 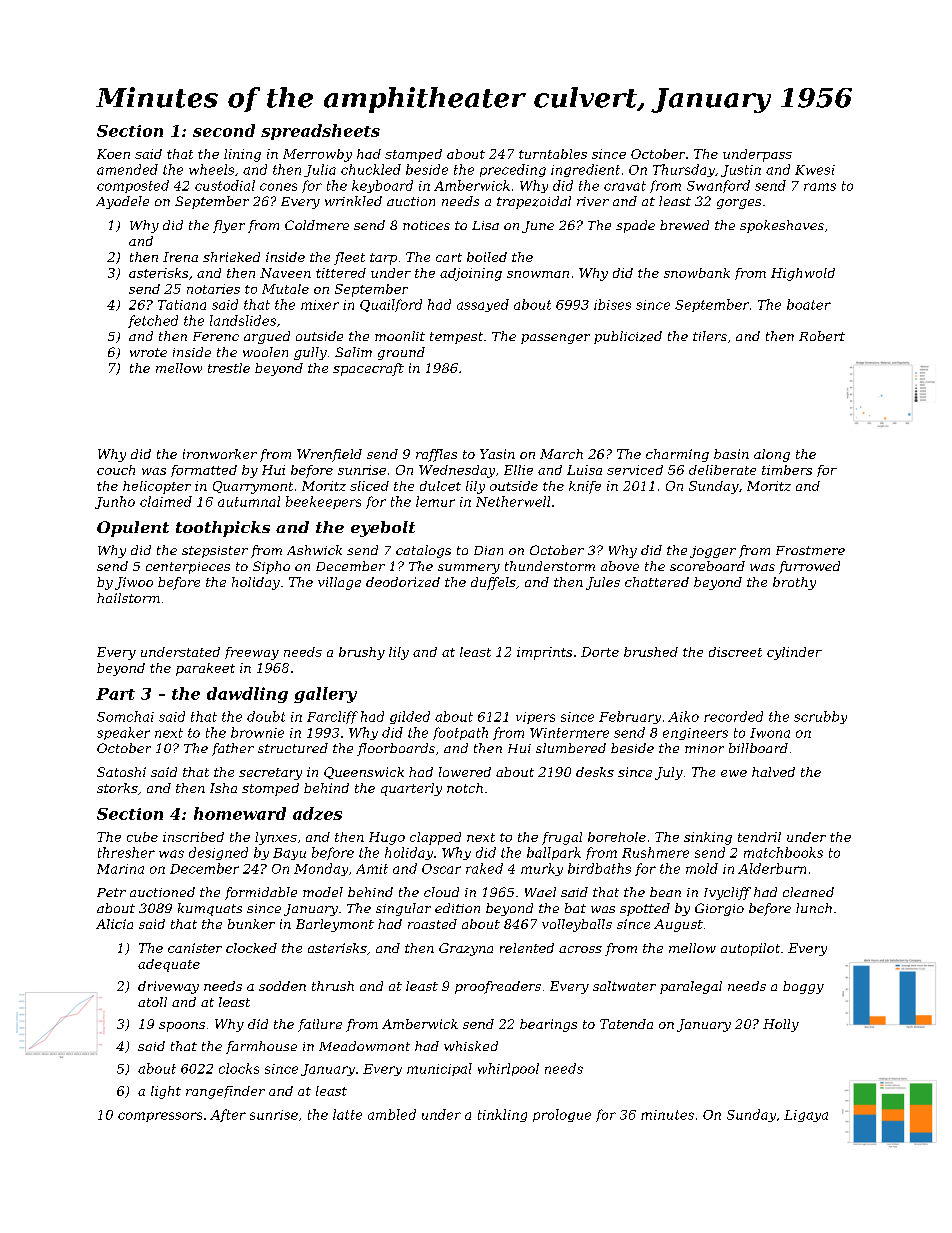 I want to click on spade, so click(x=635, y=226).
